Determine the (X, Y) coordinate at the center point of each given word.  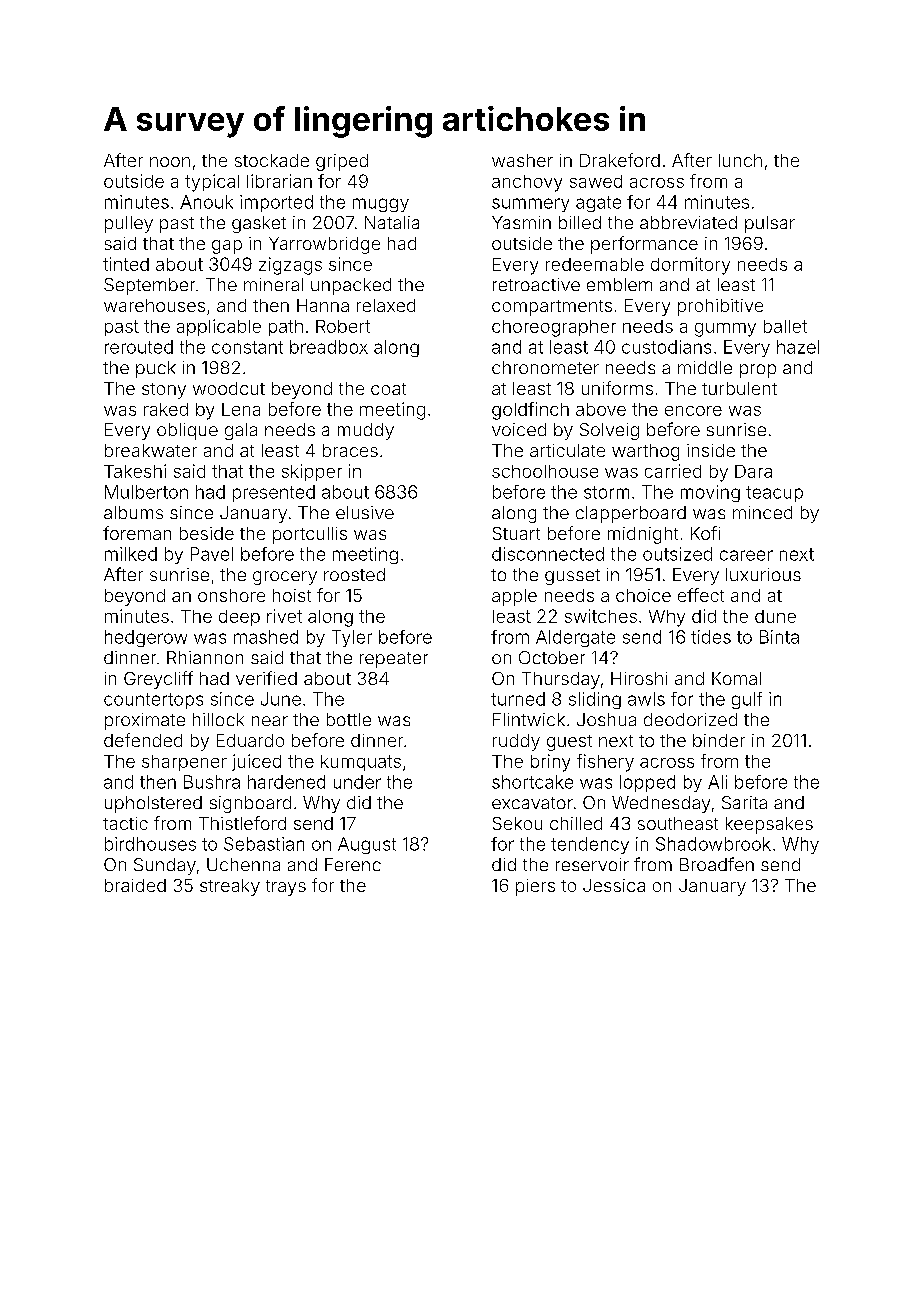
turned (518, 699)
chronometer (545, 367)
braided (135, 885)
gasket (259, 224)
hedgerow (146, 638)
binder (719, 740)
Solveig (609, 431)
